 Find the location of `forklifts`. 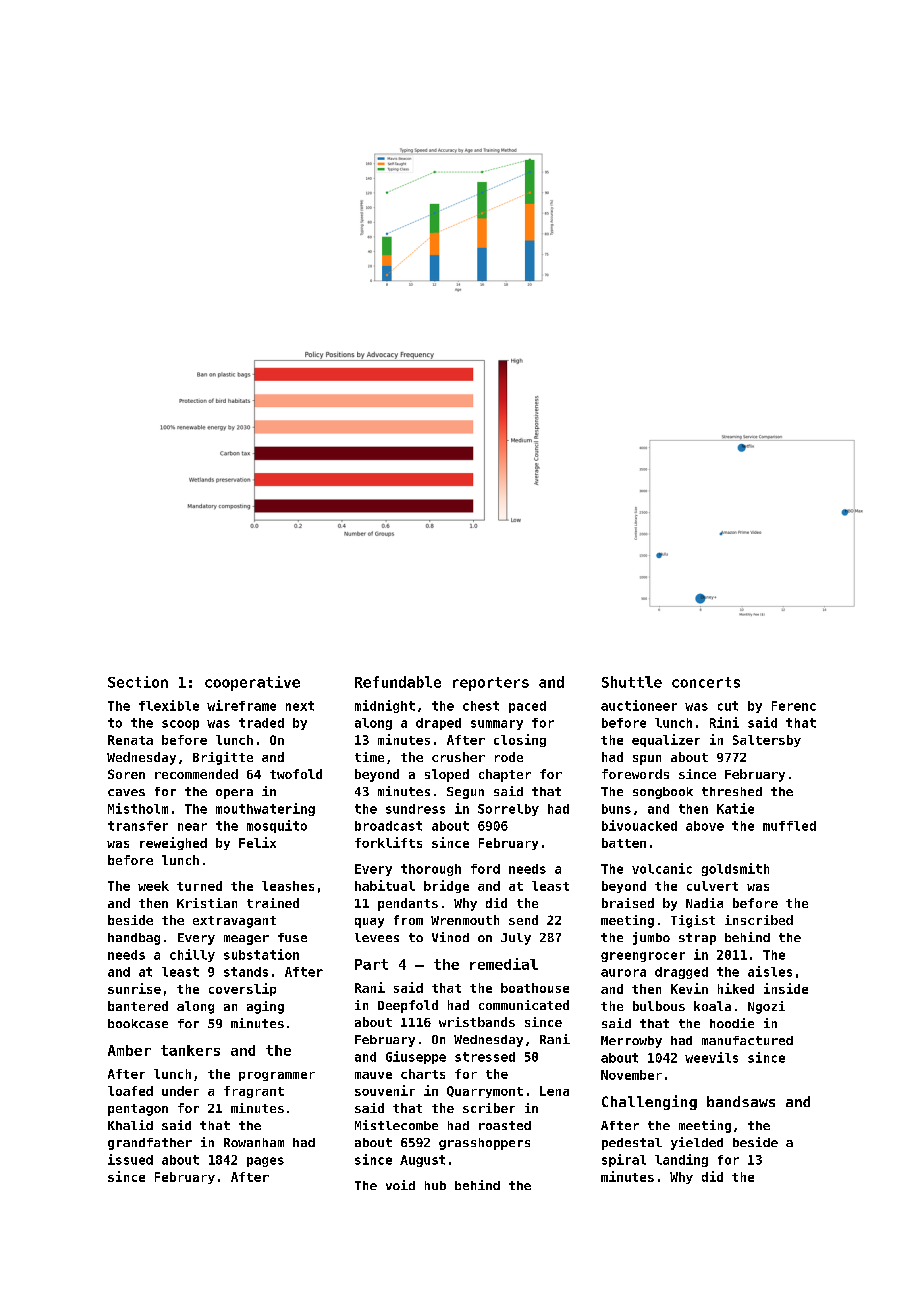

forklifts is located at coordinates (388, 842).
